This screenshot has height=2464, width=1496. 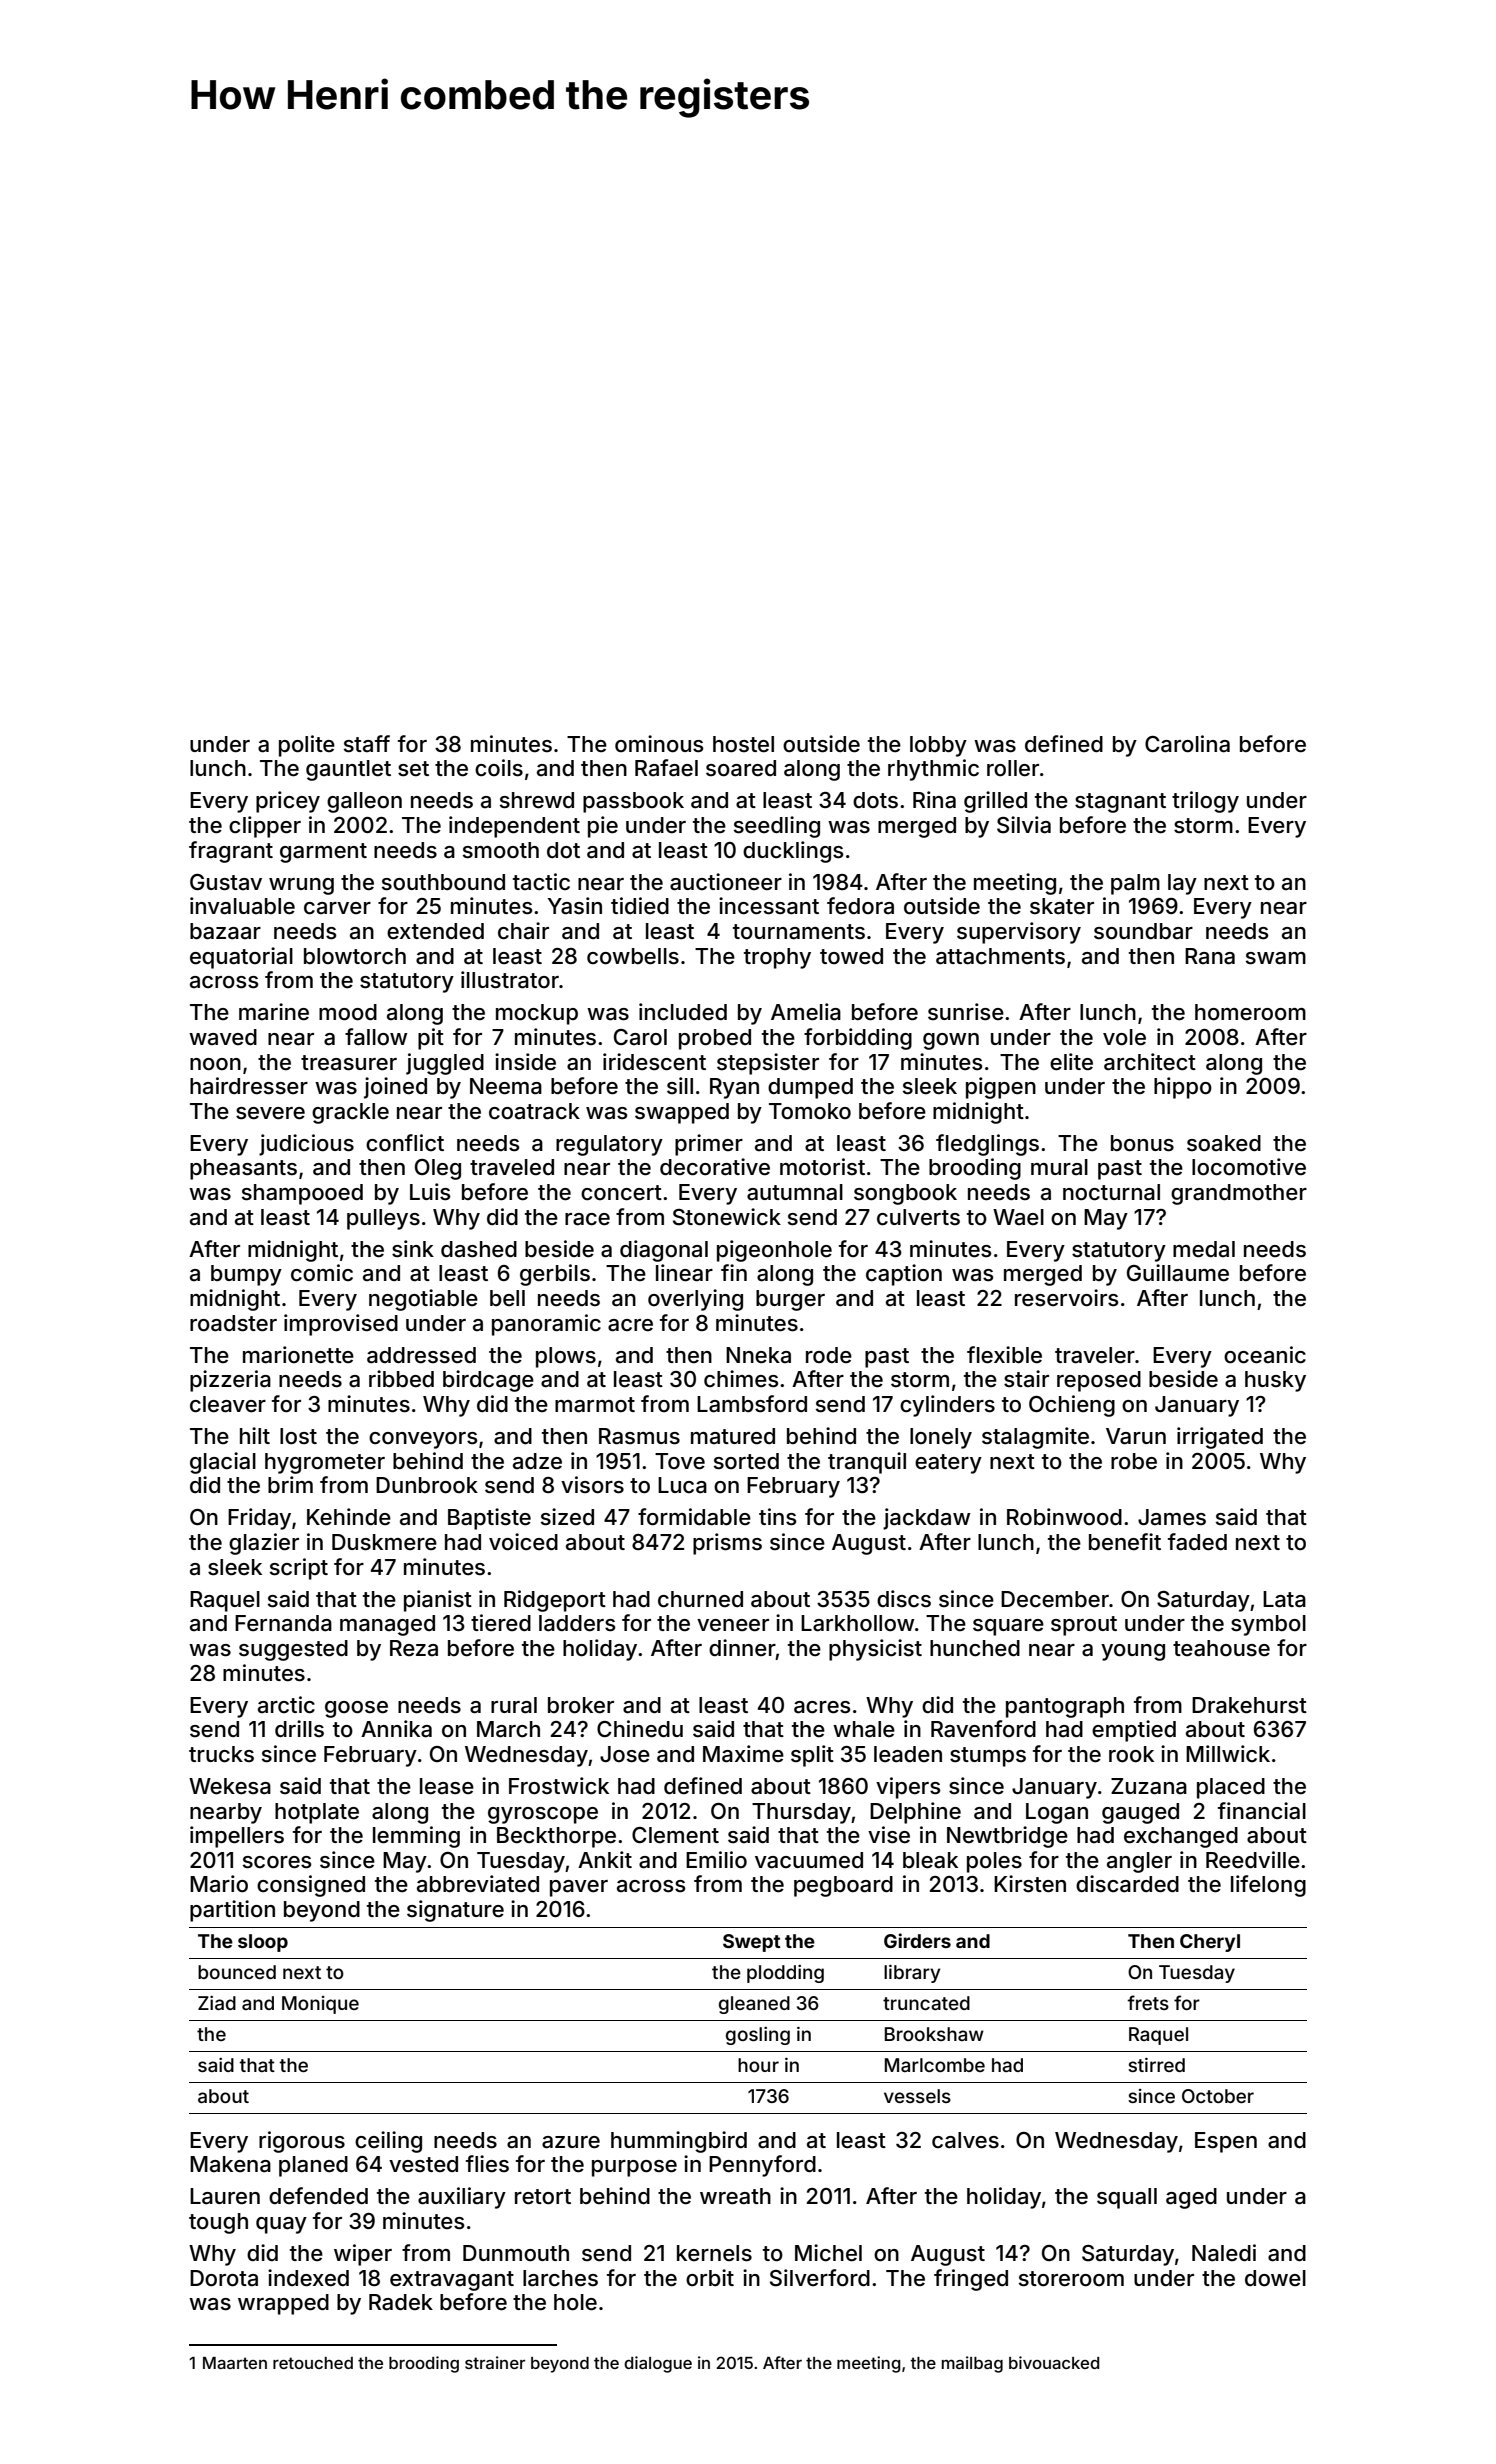 What do you see at coordinates (938, 746) in the screenshot?
I see `lobby` at bounding box center [938, 746].
